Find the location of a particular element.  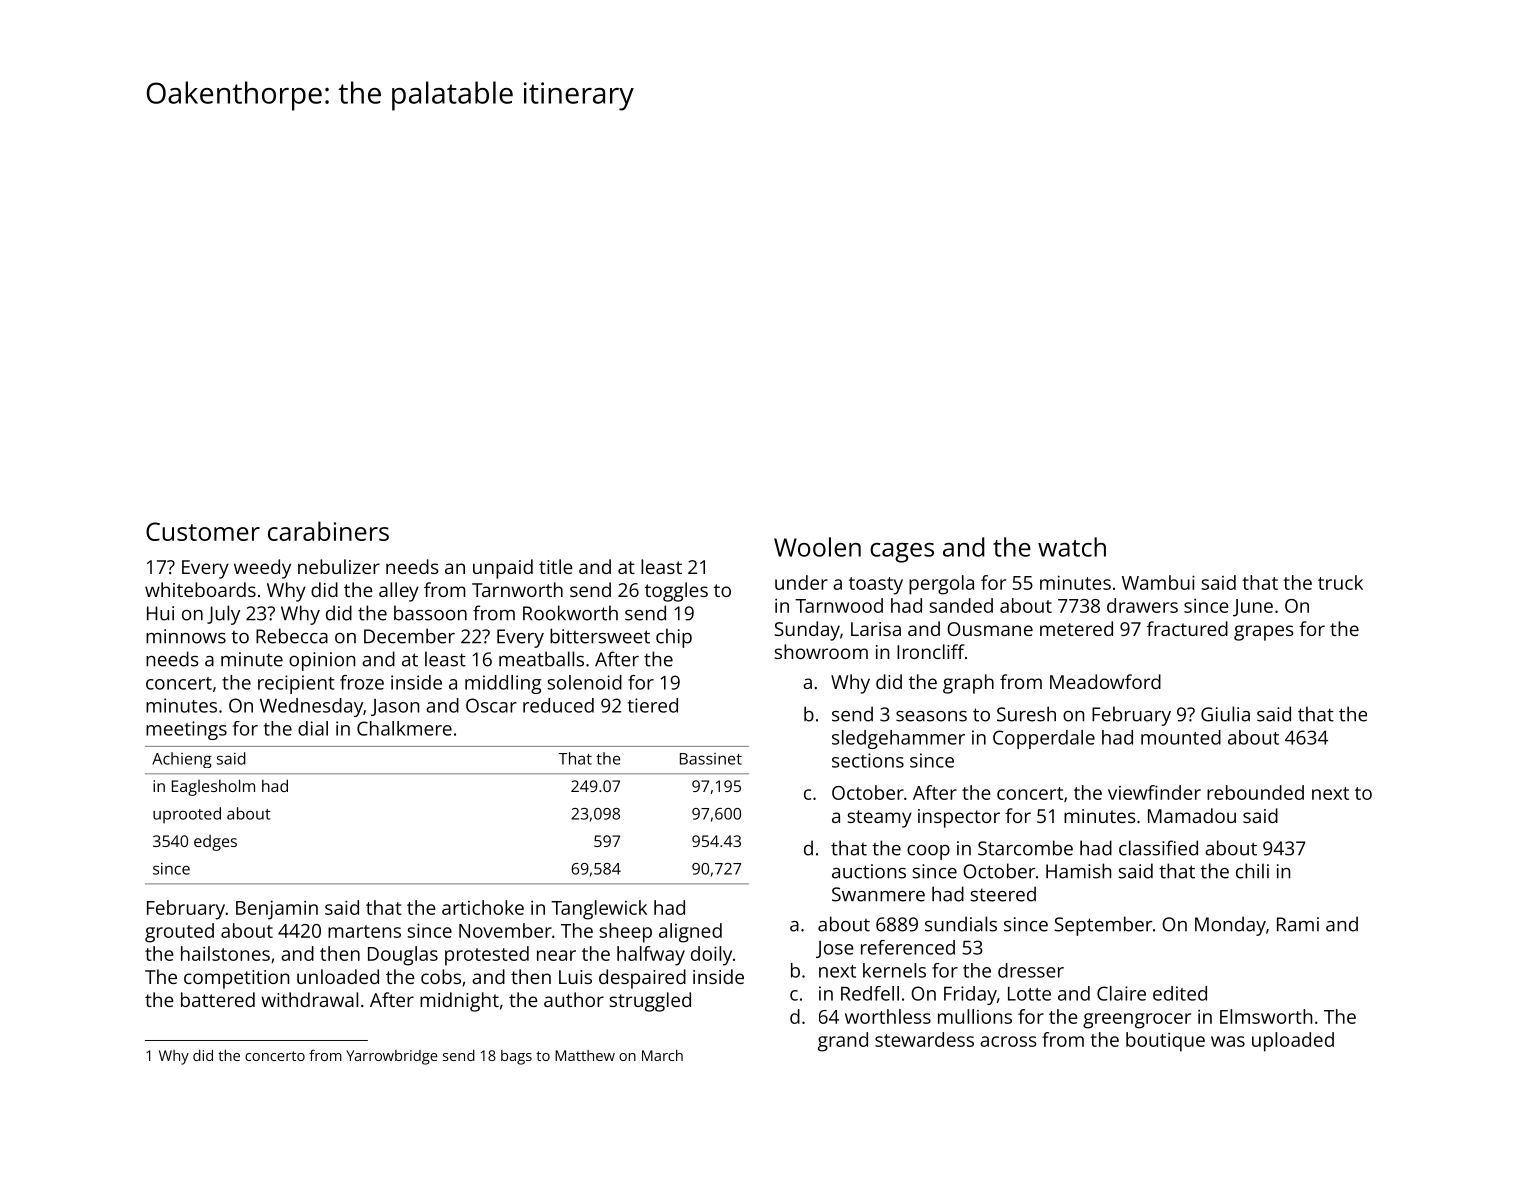

toasty is located at coordinates (876, 586).
